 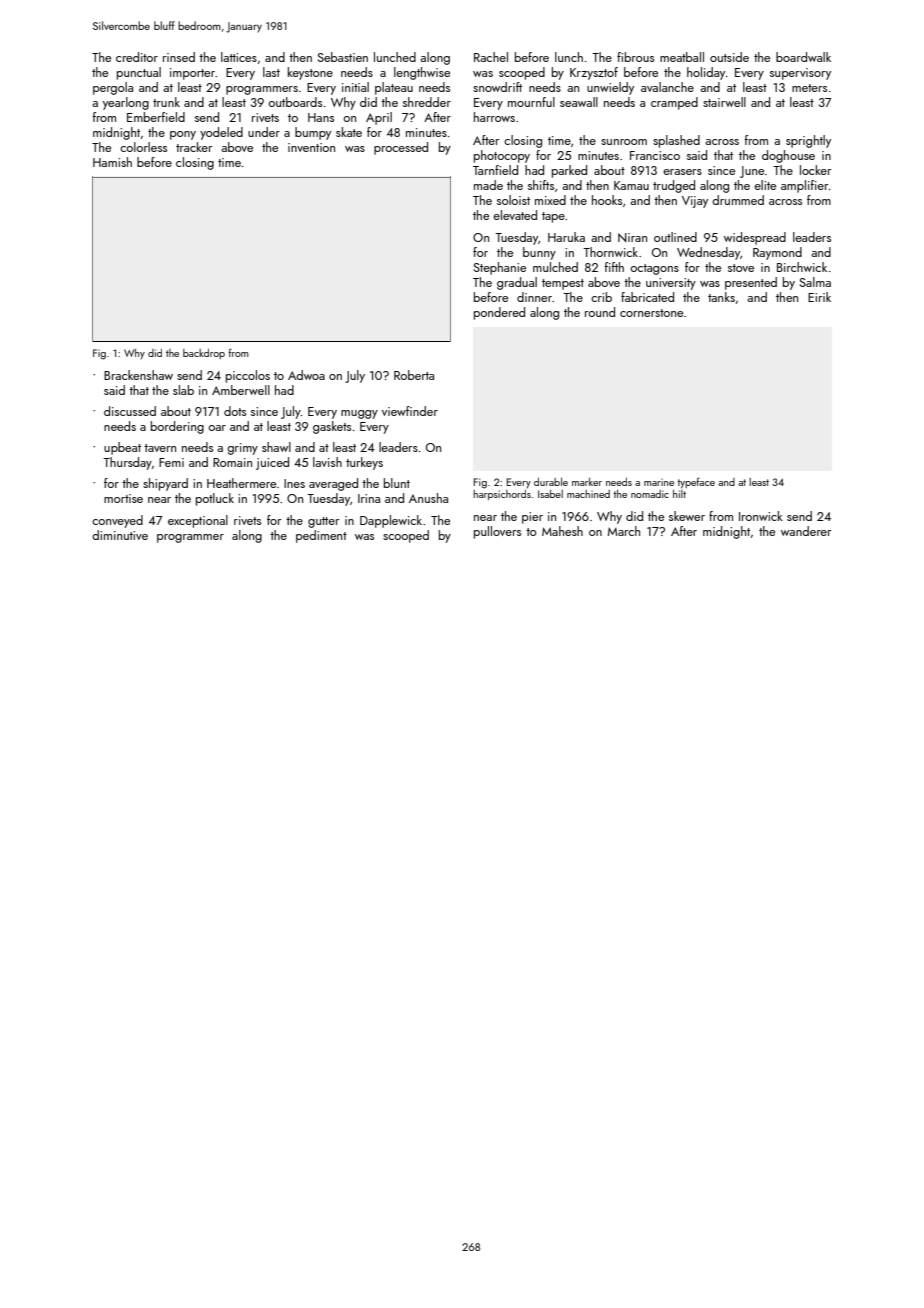 I want to click on Sebastien, so click(x=343, y=57).
